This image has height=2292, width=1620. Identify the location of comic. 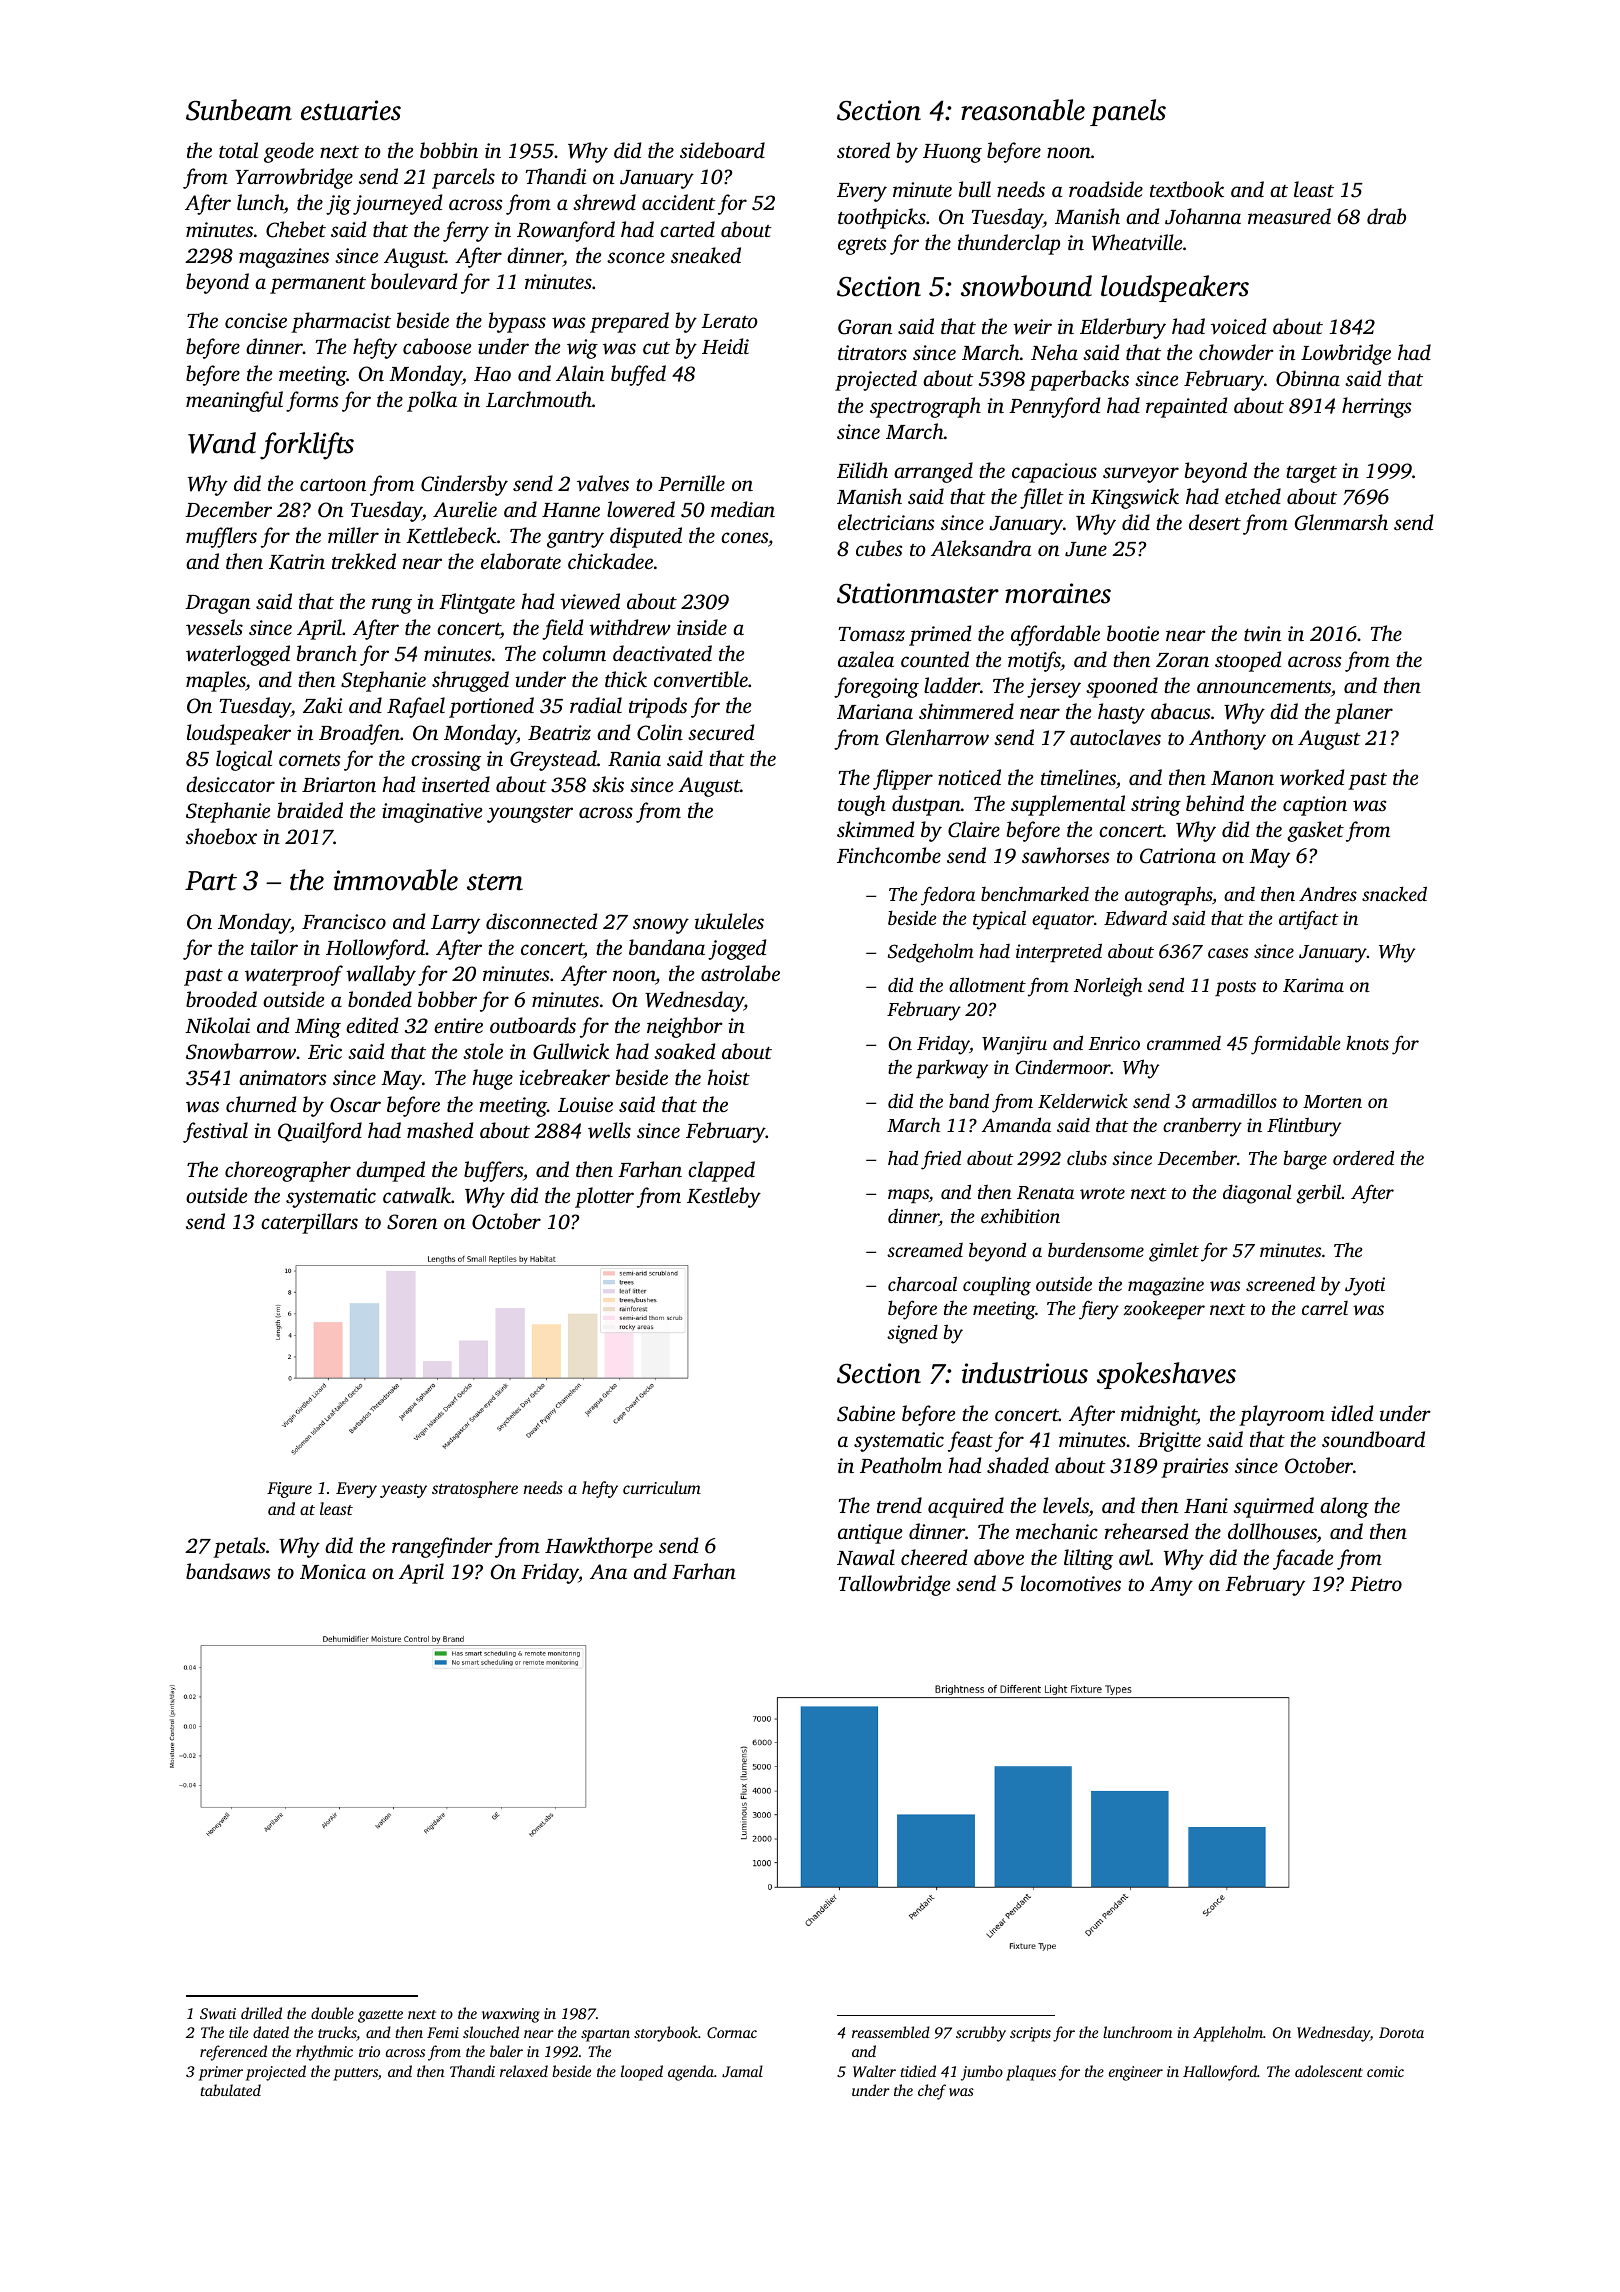
(1385, 2071).
